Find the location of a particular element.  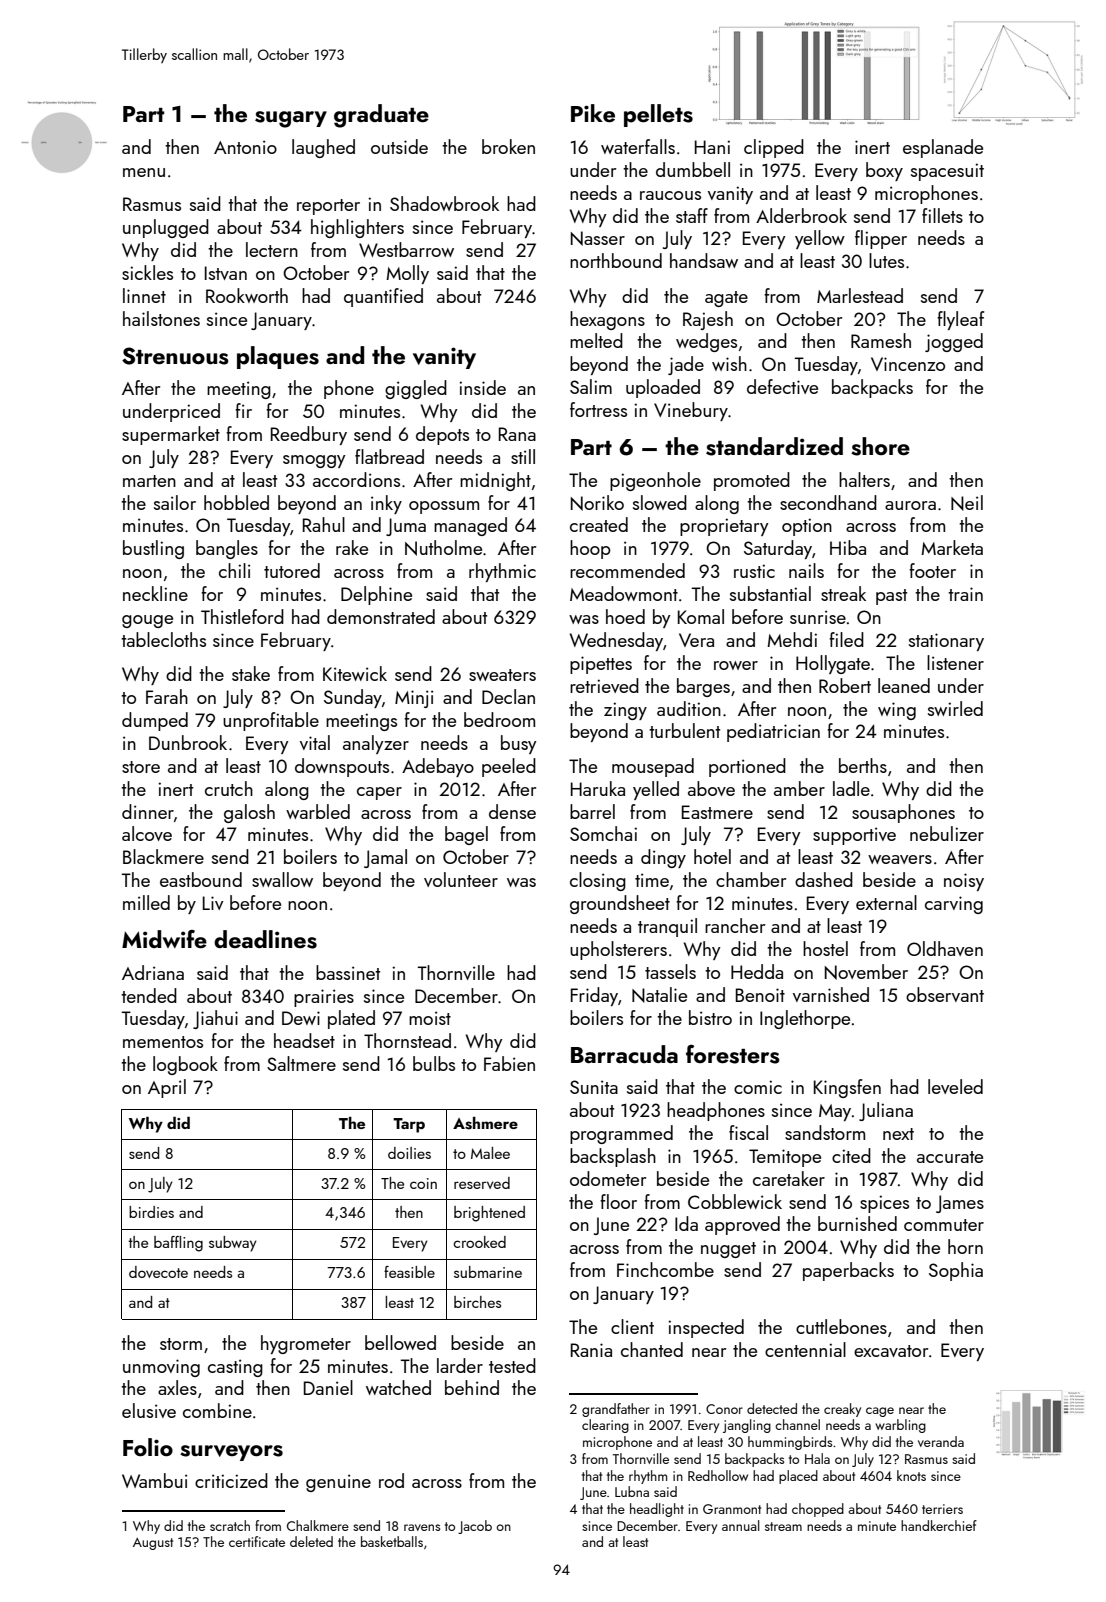

berths is located at coordinates (863, 765).
